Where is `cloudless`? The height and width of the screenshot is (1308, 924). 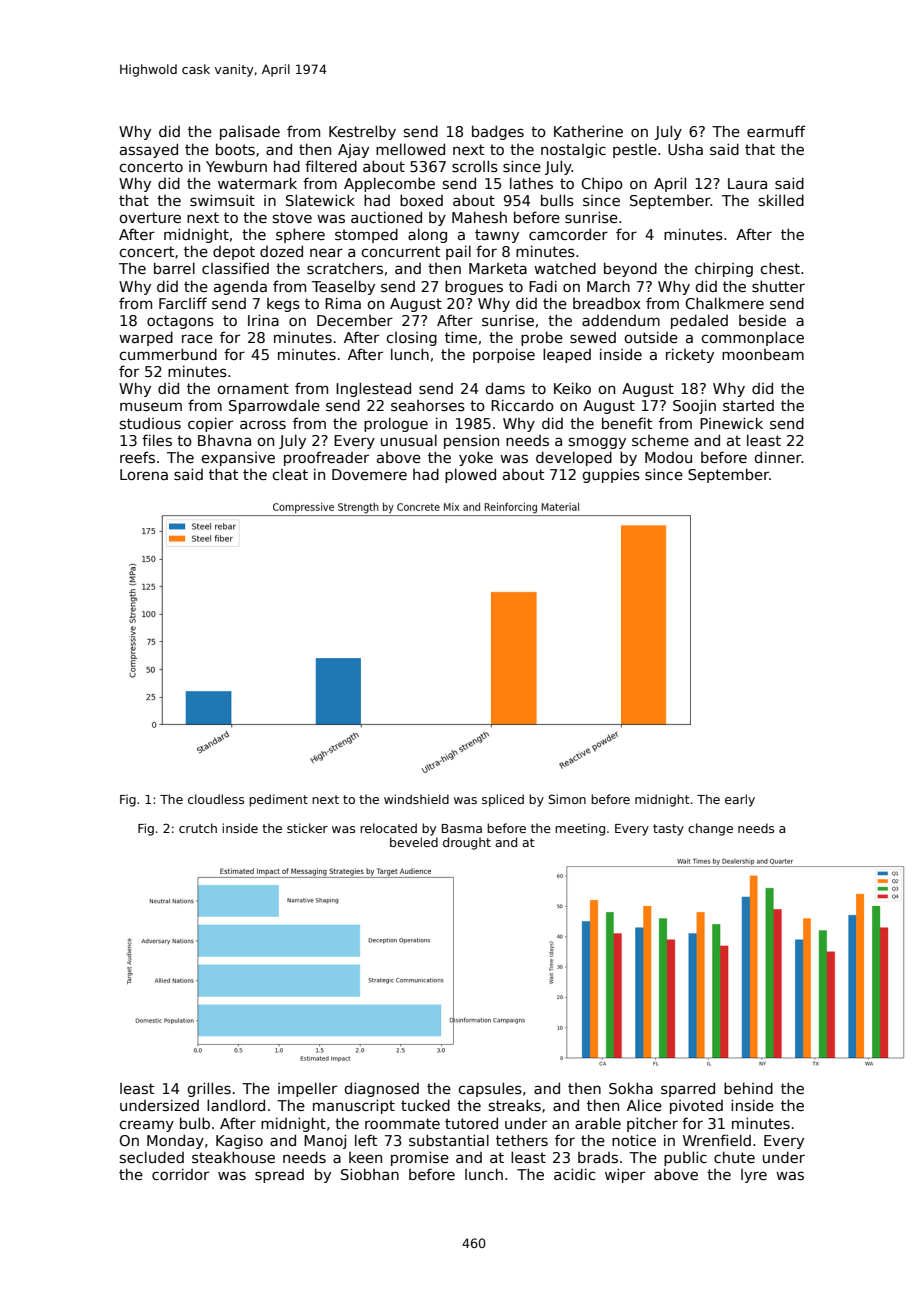 cloudless is located at coordinates (216, 799).
